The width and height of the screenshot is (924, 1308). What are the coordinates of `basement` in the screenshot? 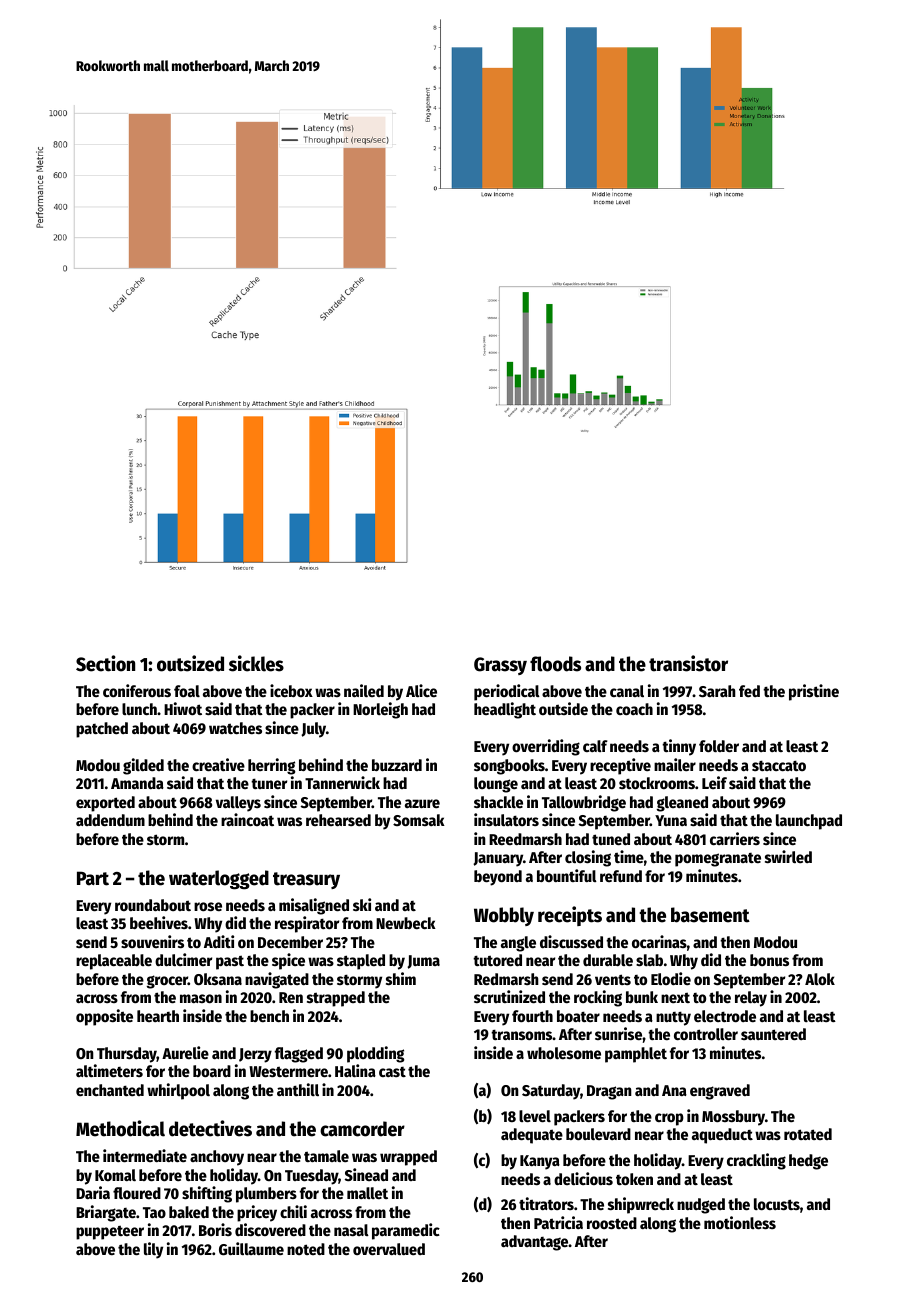 It's located at (710, 915).
